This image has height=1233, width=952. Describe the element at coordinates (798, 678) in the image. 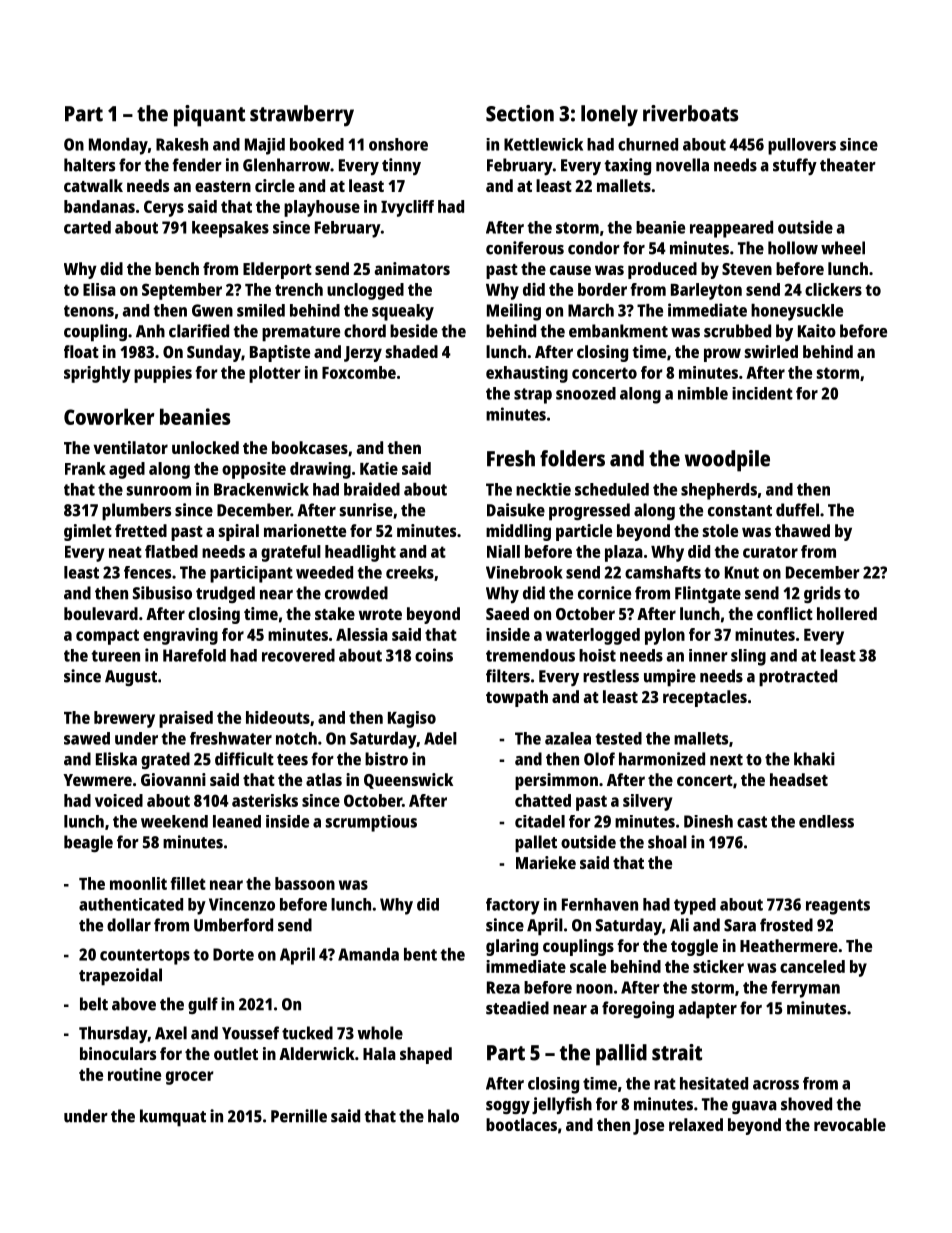

I see `protracted` at that location.
